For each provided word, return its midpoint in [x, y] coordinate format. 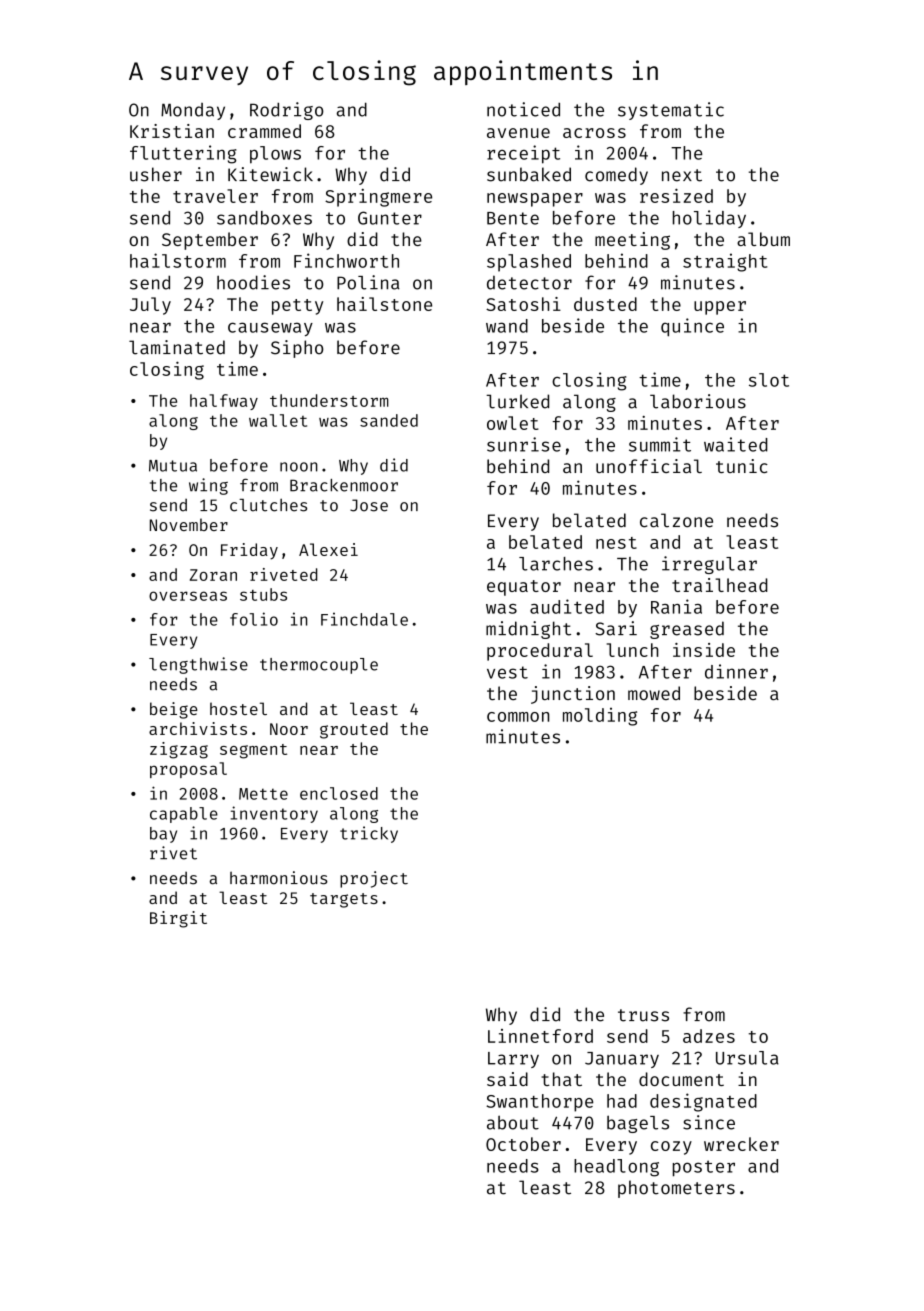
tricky [369, 834]
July [150, 306]
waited [736, 444]
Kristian [172, 131]
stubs [263, 594]
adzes [709, 1036]
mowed [654, 693]
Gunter [390, 218]
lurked [517, 401]
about [513, 1122]
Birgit [178, 919]
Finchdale [364, 619]
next [682, 175]
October [523, 1144]
